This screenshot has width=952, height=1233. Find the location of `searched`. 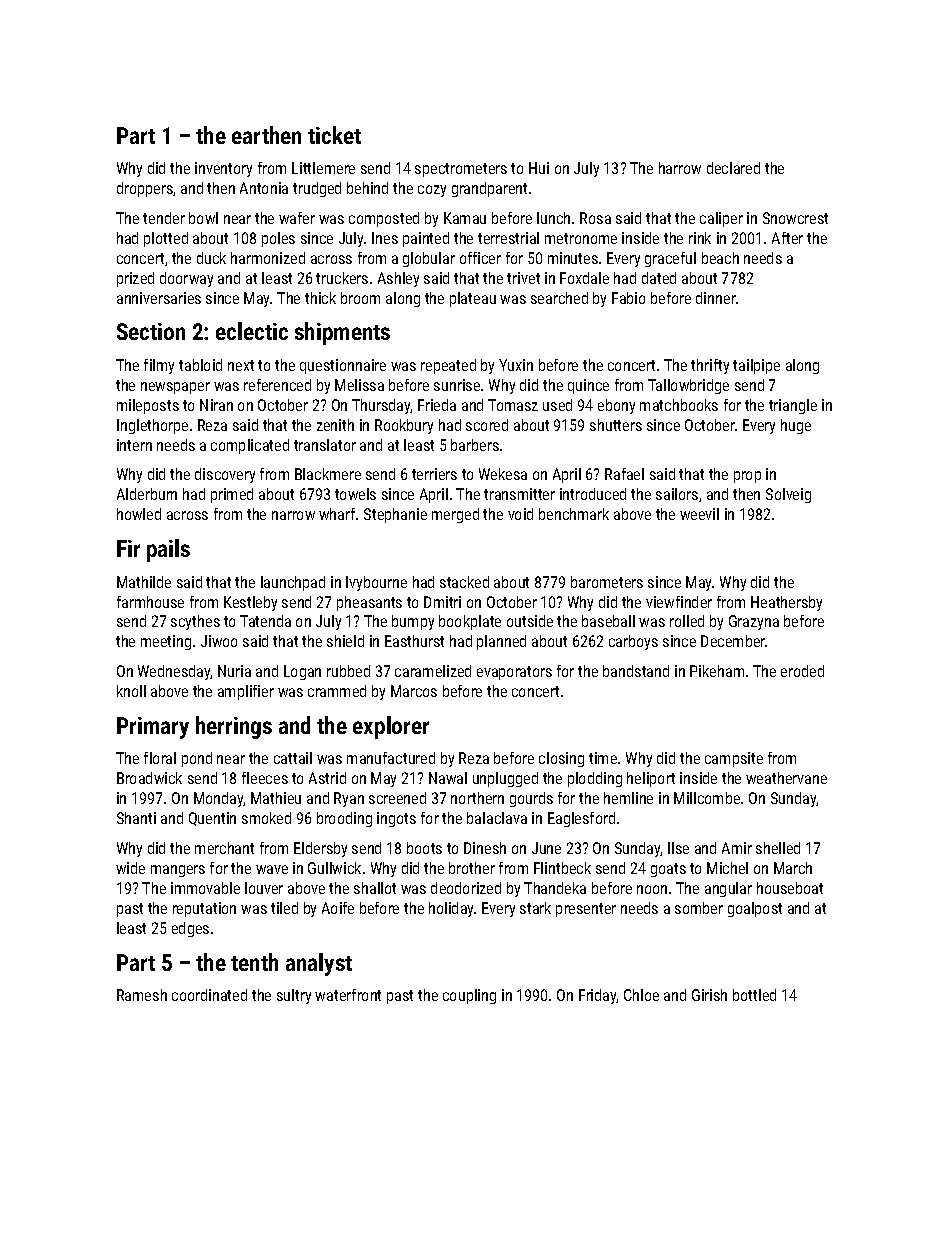

searched is located at coordinates (559, 298).
